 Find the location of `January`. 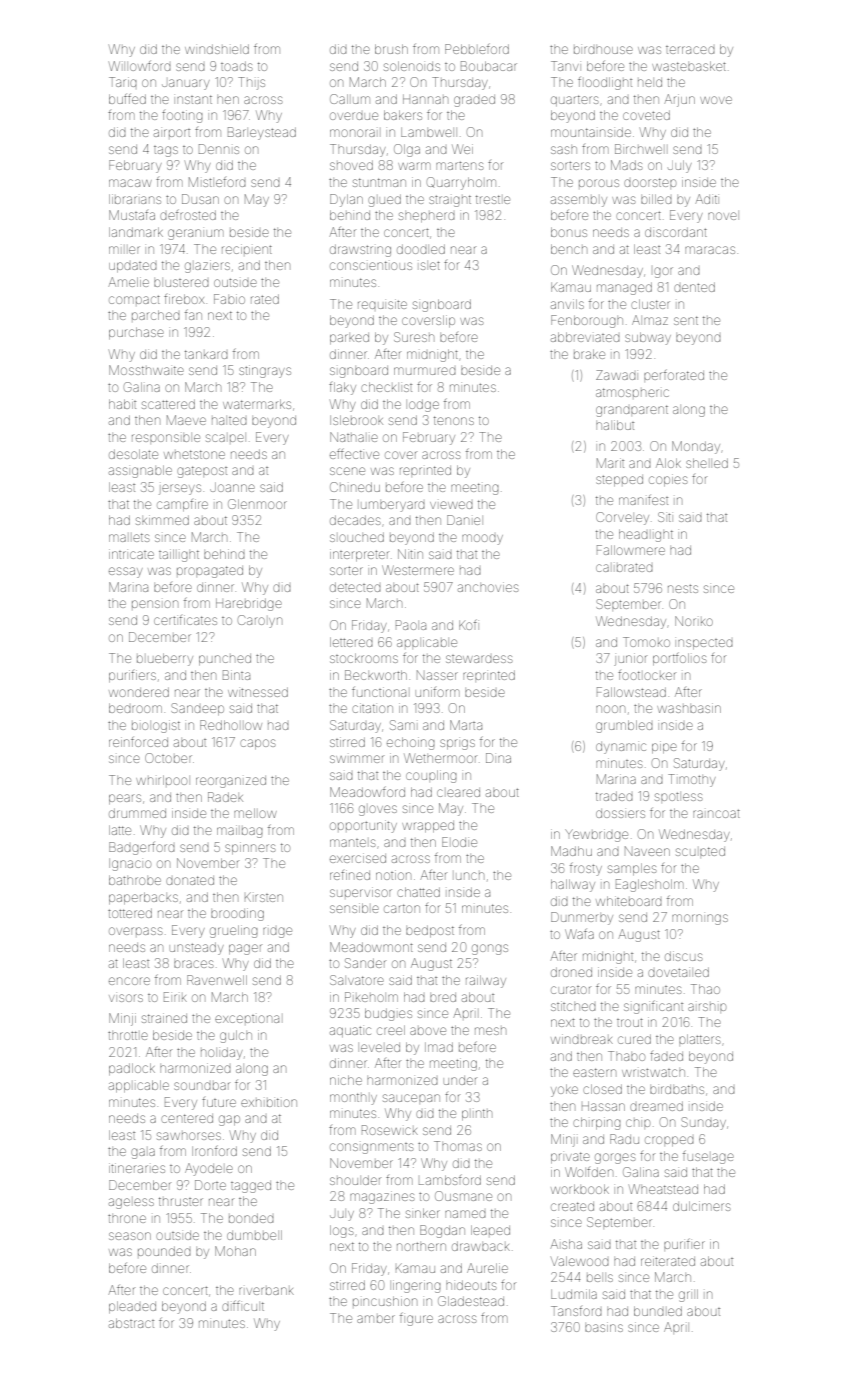

January is located at coordinates (186, 84).
